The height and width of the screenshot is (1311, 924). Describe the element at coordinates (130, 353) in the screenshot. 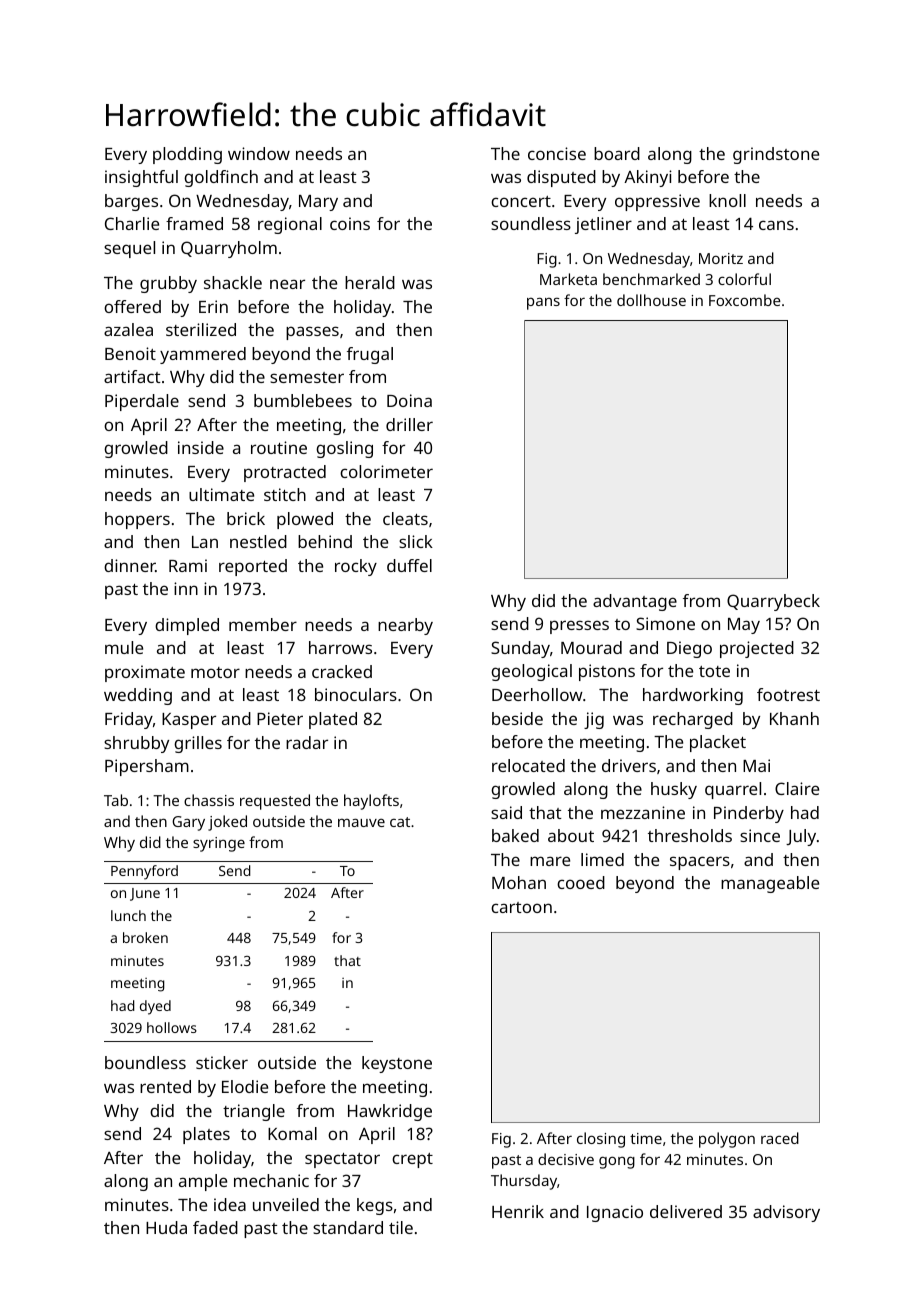

I see `Benoit` at that location.
